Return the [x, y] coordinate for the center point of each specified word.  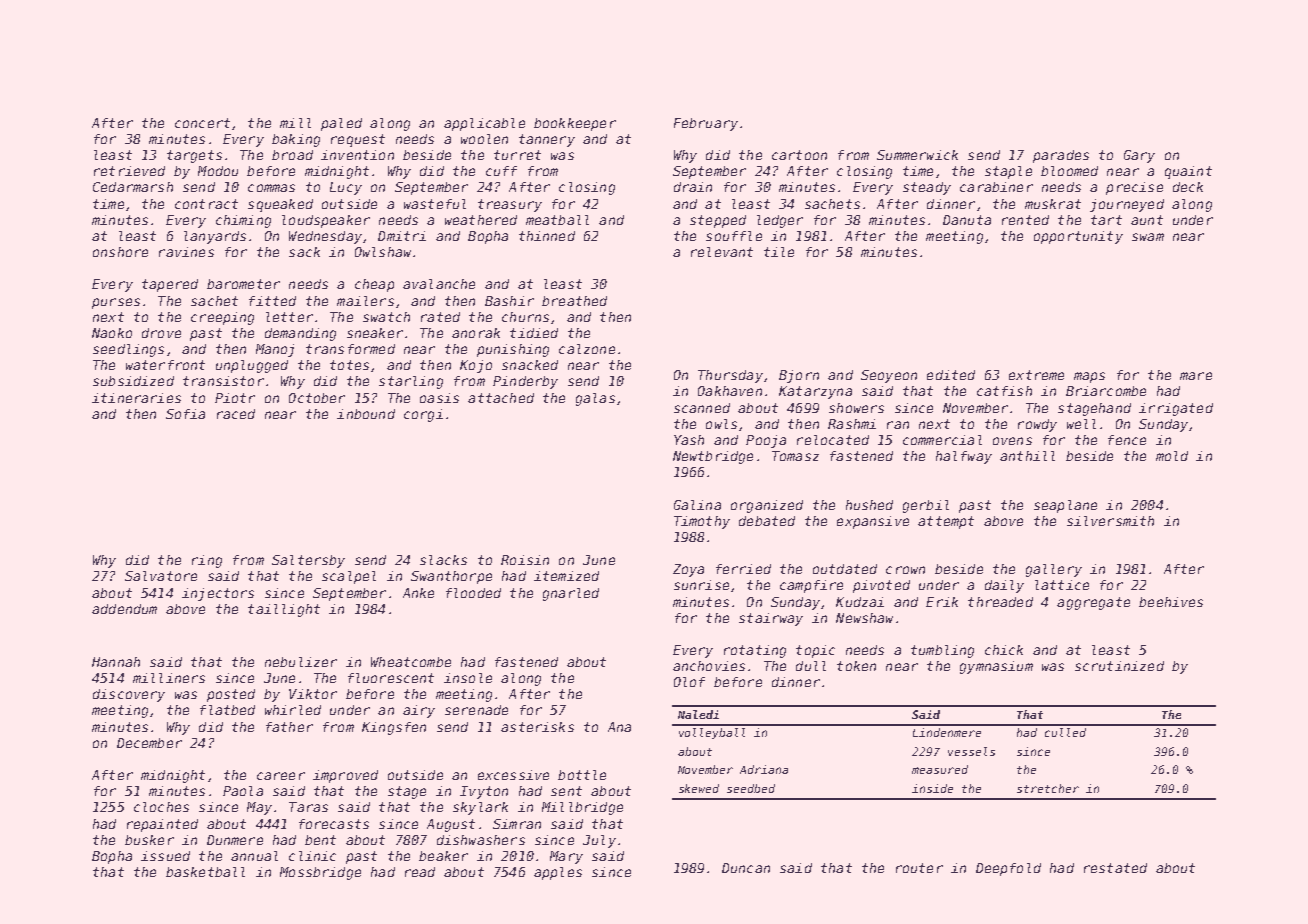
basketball [205, 872]
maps [1089, 377]
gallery [1054, 570]
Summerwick [917, 155]
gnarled [571, 594]
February [706, 124]
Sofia [185, 414]
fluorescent [391, 678]
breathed [574, 301]
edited [951, 375]
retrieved [129, 171]
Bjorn [799, 376]
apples [558, 873]
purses [116, 303]
